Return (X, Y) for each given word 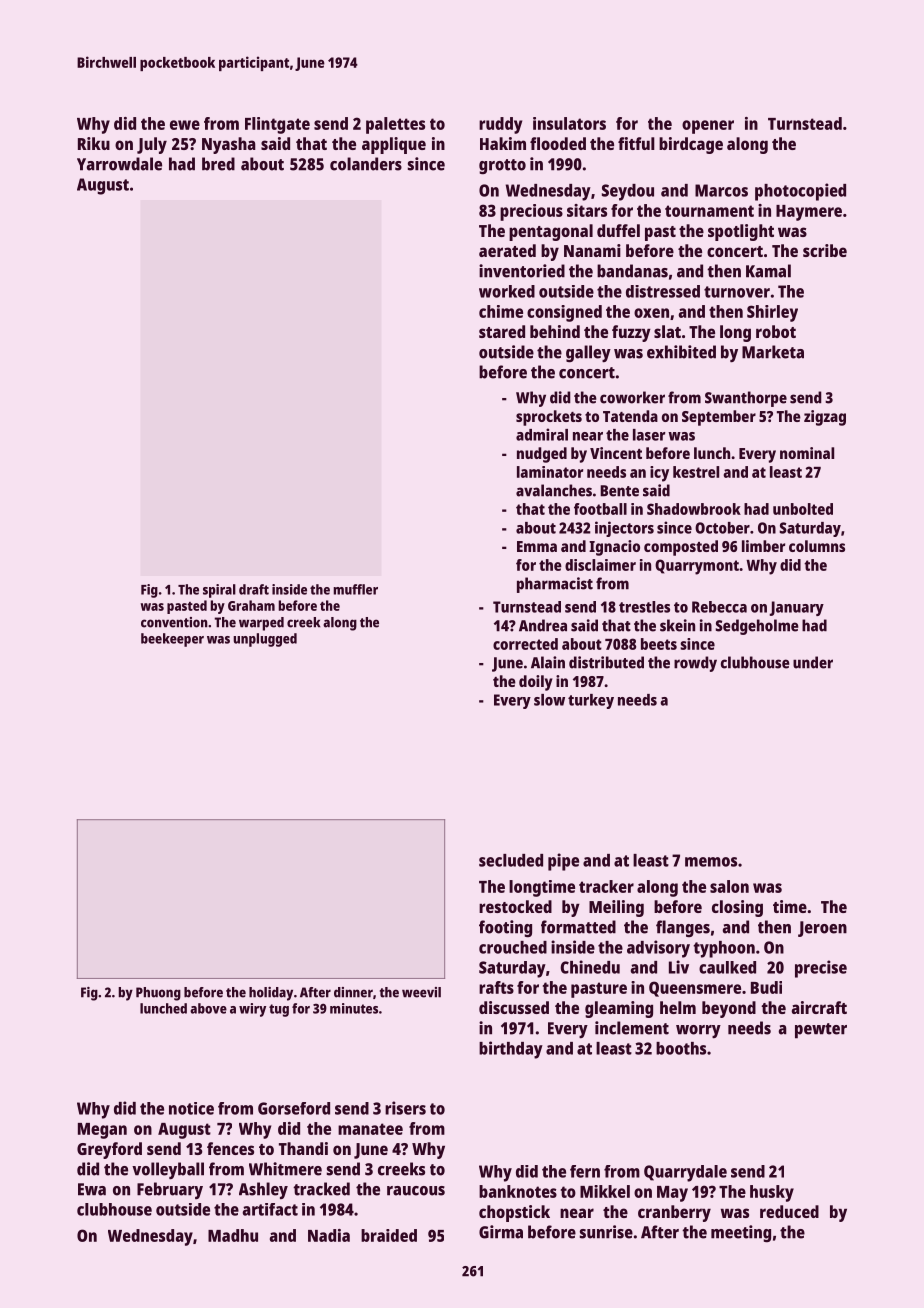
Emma (537, 546)
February (170, 1190)
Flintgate (277, 125)
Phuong (158, 994)
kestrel (696, 472)
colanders (366, 164)
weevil (421, 992)
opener (708, 127)
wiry (252, 1010)
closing (737, 908)
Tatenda (630, 416)
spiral (219, 591)
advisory (658, 949)
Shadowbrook (694, 509)
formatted (578, 927)
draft (254, 589)
